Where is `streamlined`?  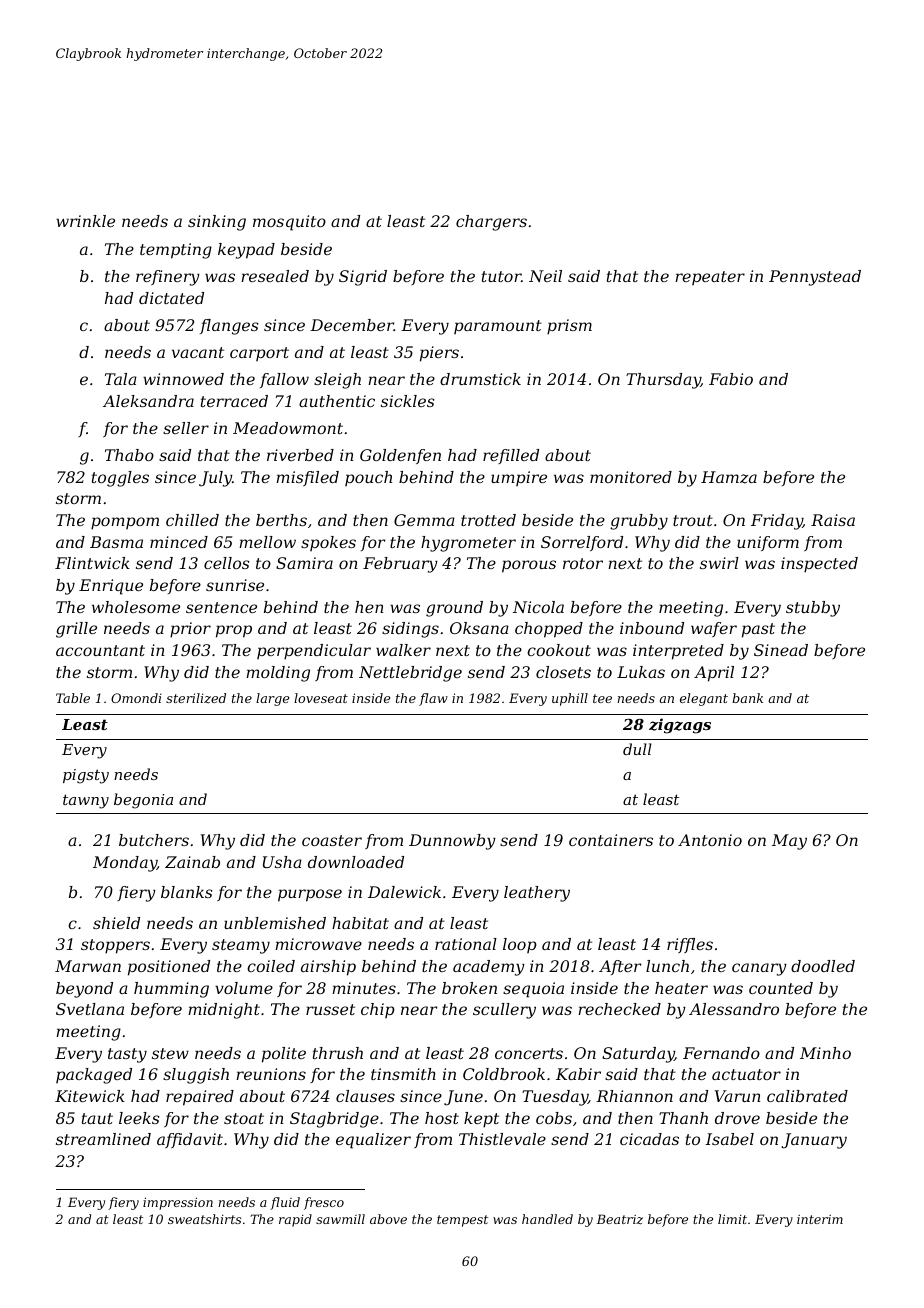 streamlined is located at coordinates (103, 1139).
